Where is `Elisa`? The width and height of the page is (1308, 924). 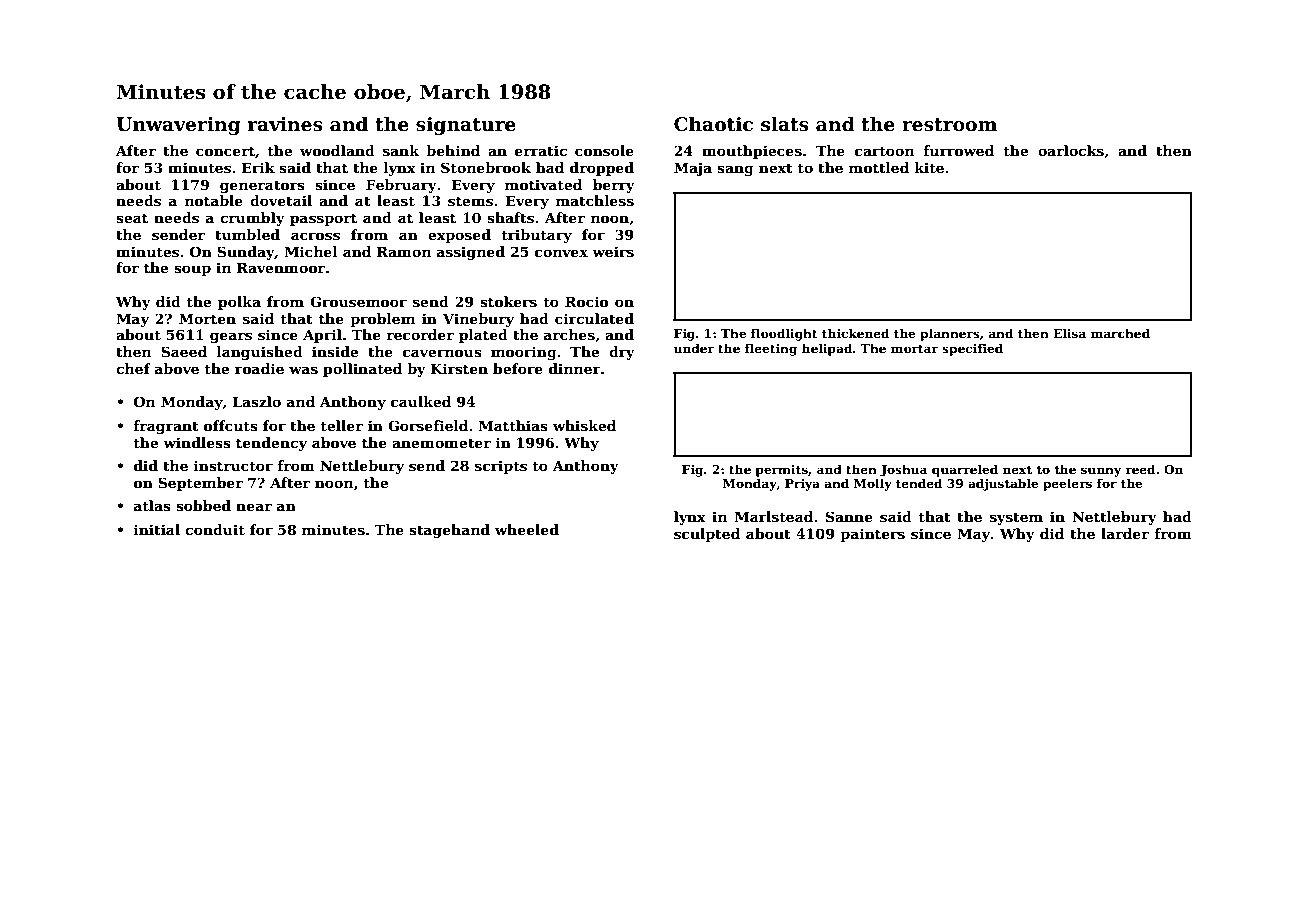 Elisa is located at coordinates (1069, 333).
